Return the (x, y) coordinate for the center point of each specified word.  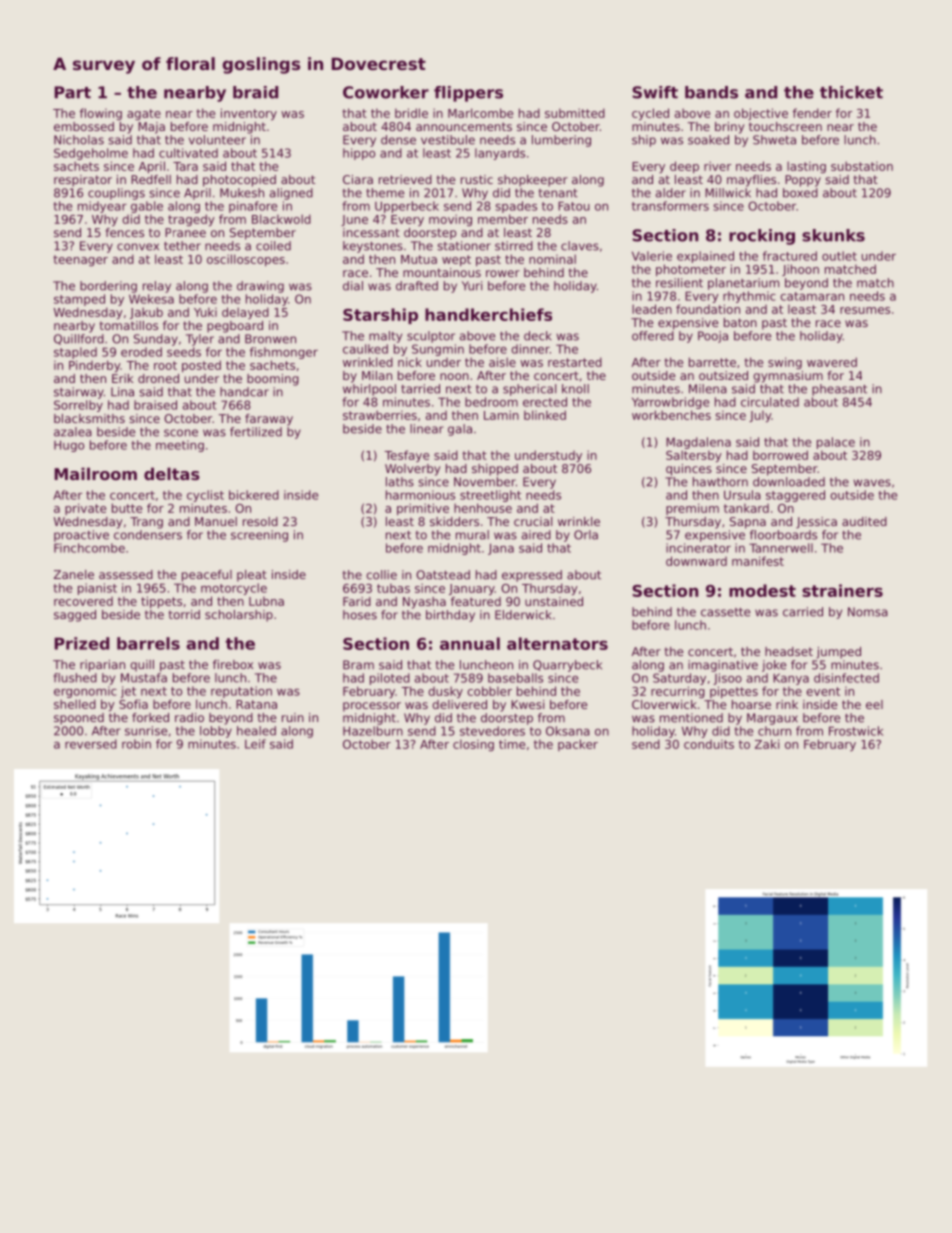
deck (537, 336)
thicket (851, 92)
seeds (184, 352)
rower (503, 273)
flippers (468, 94)
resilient (679, 283)
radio (189, 717)
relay (157, 287)
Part (72, 92)
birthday (450, 616)
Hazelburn (373, 731)
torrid (184, 614)
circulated (770, 402)
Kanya (791, 679)
